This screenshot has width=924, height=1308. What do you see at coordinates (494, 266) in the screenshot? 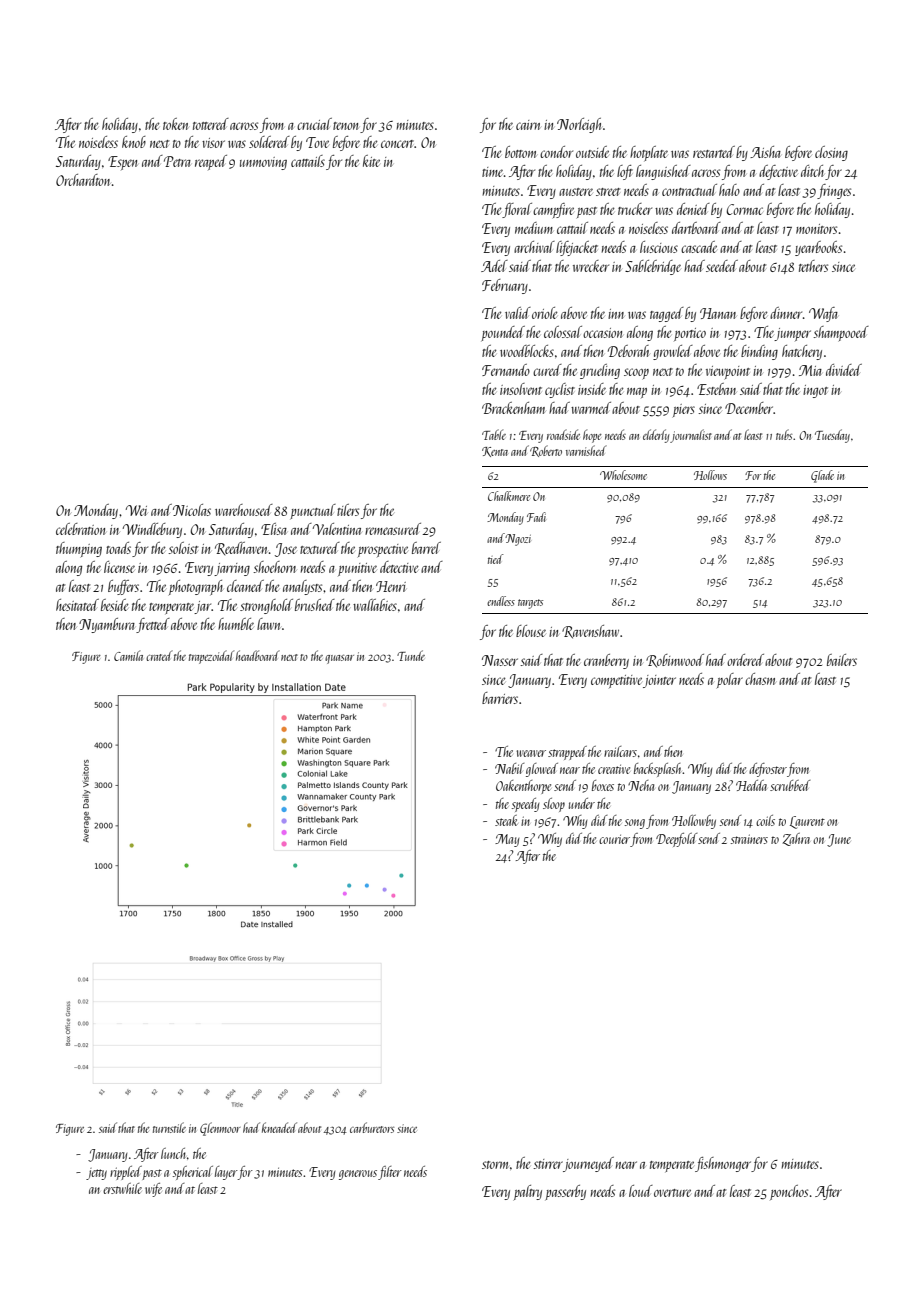
I see `Adel` at bounding box center [494, 266].
